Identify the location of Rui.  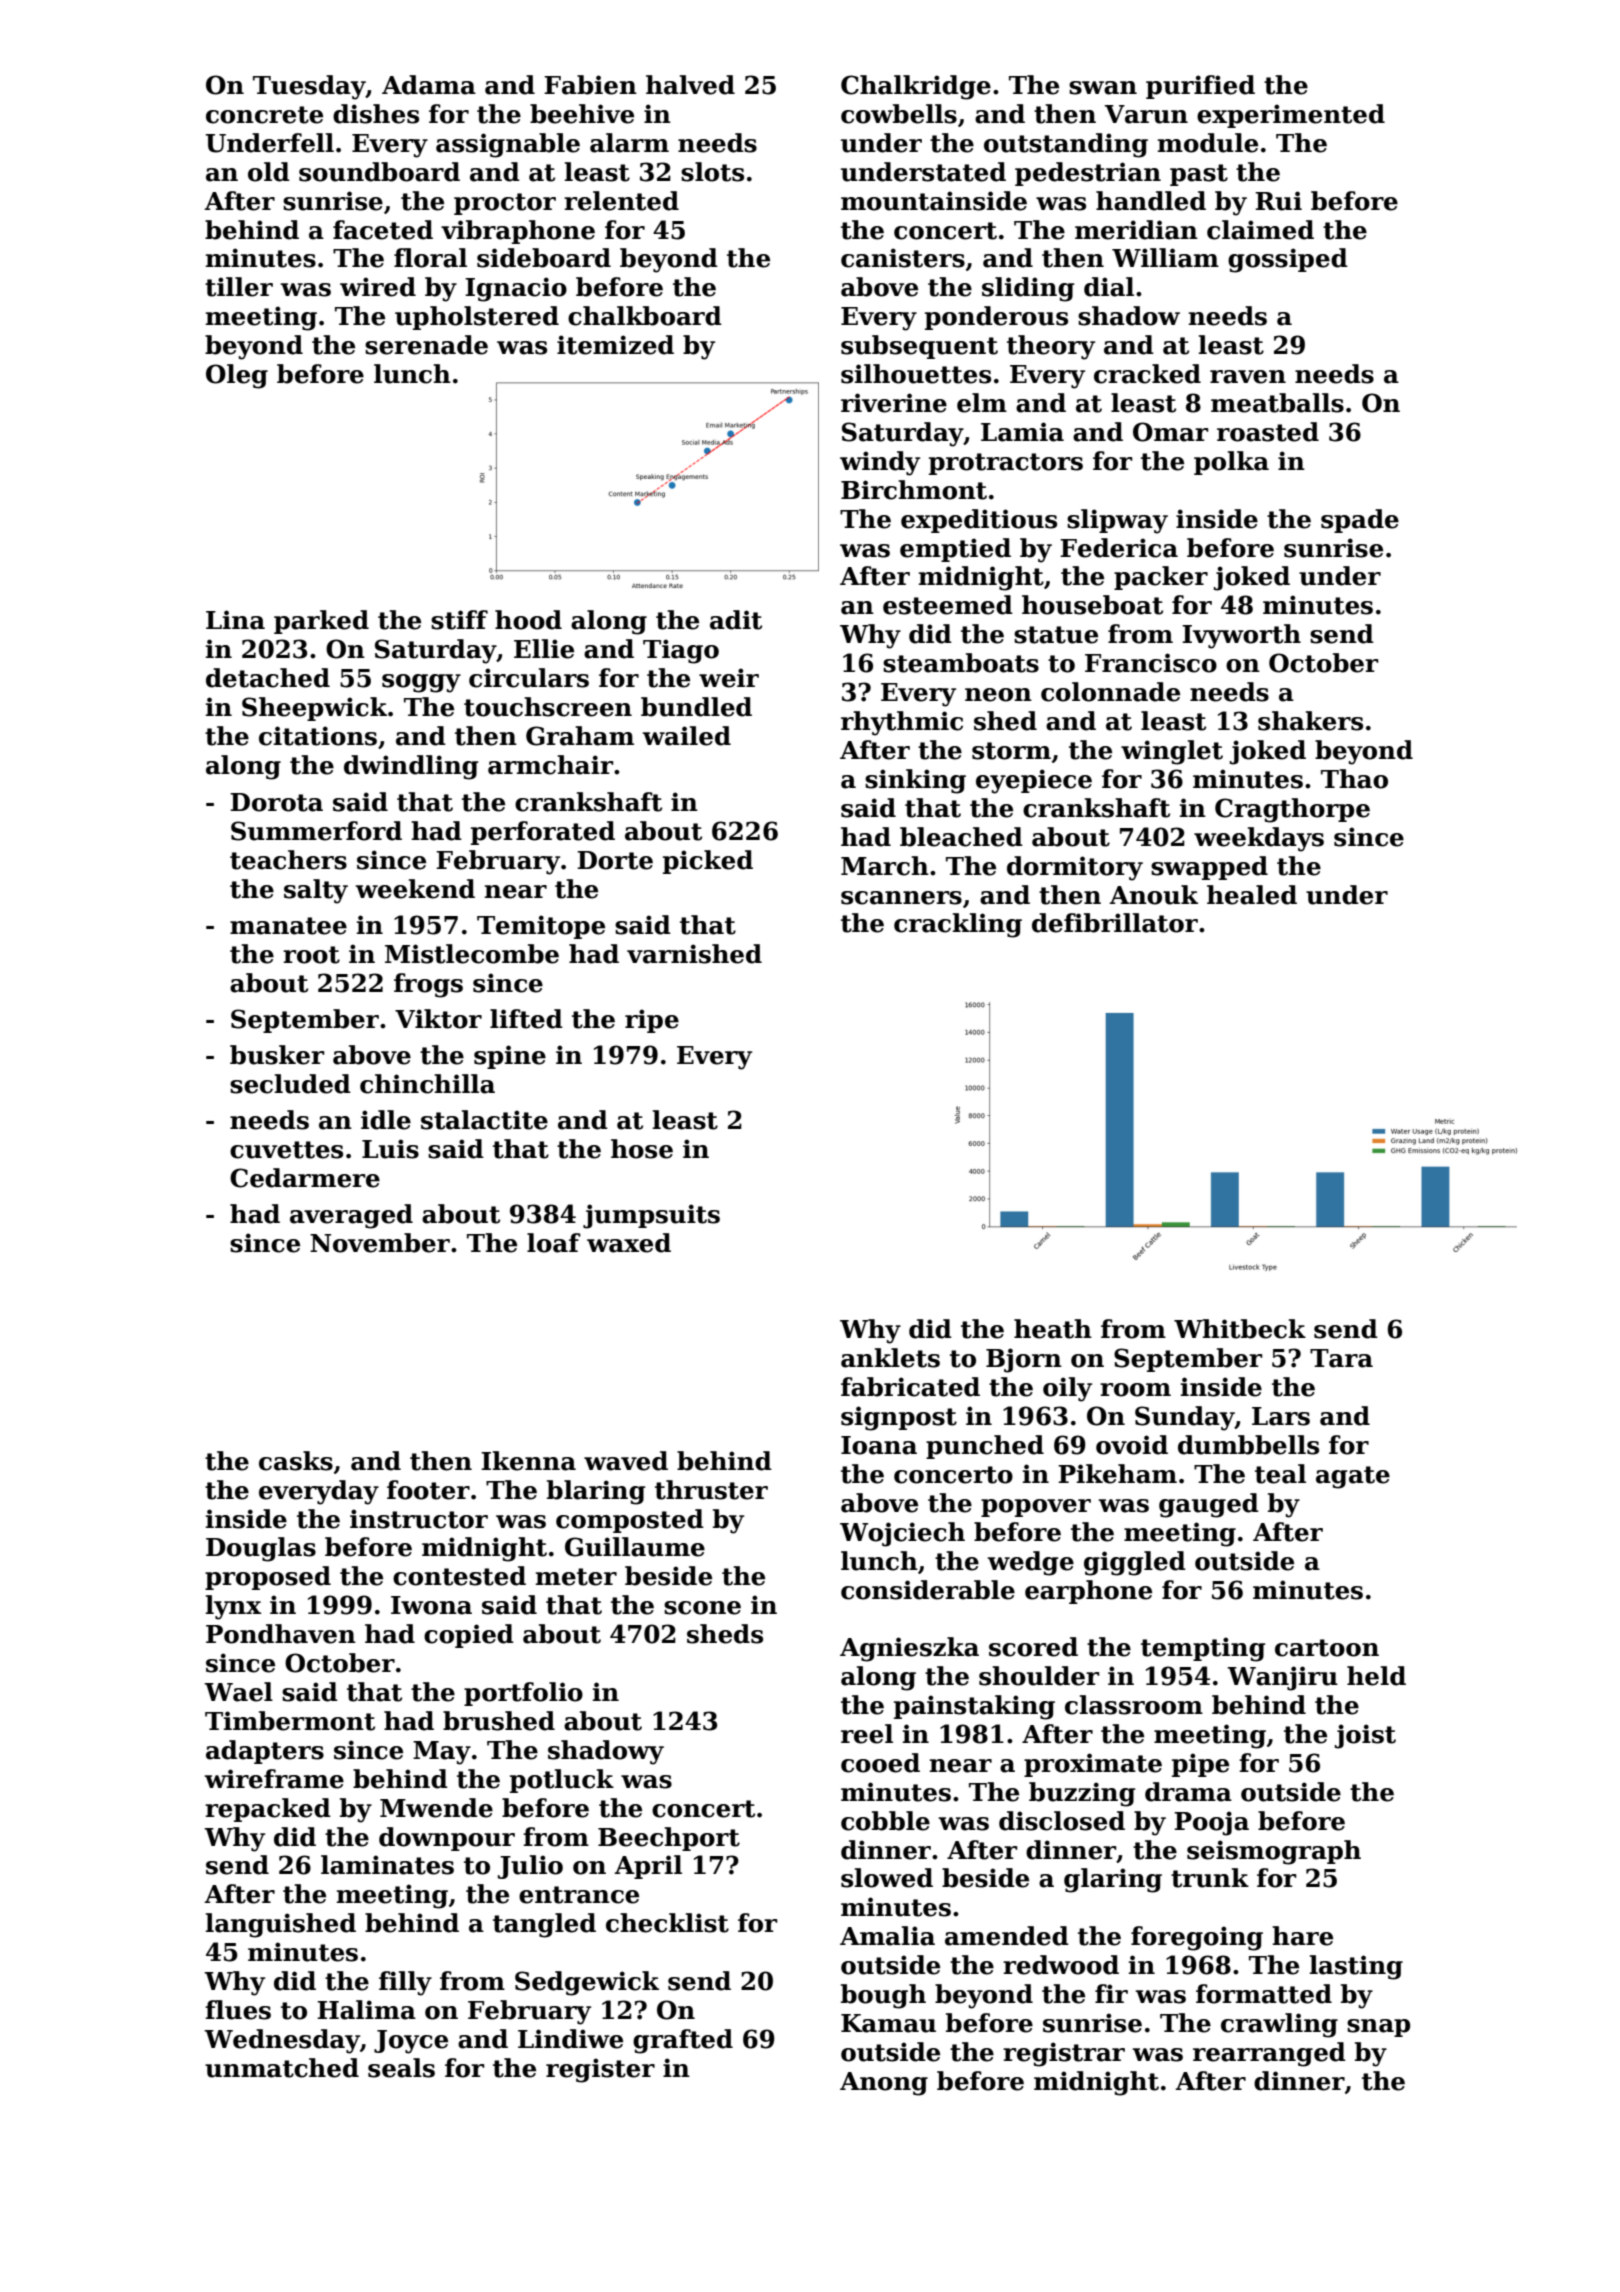
(1278, 201).
